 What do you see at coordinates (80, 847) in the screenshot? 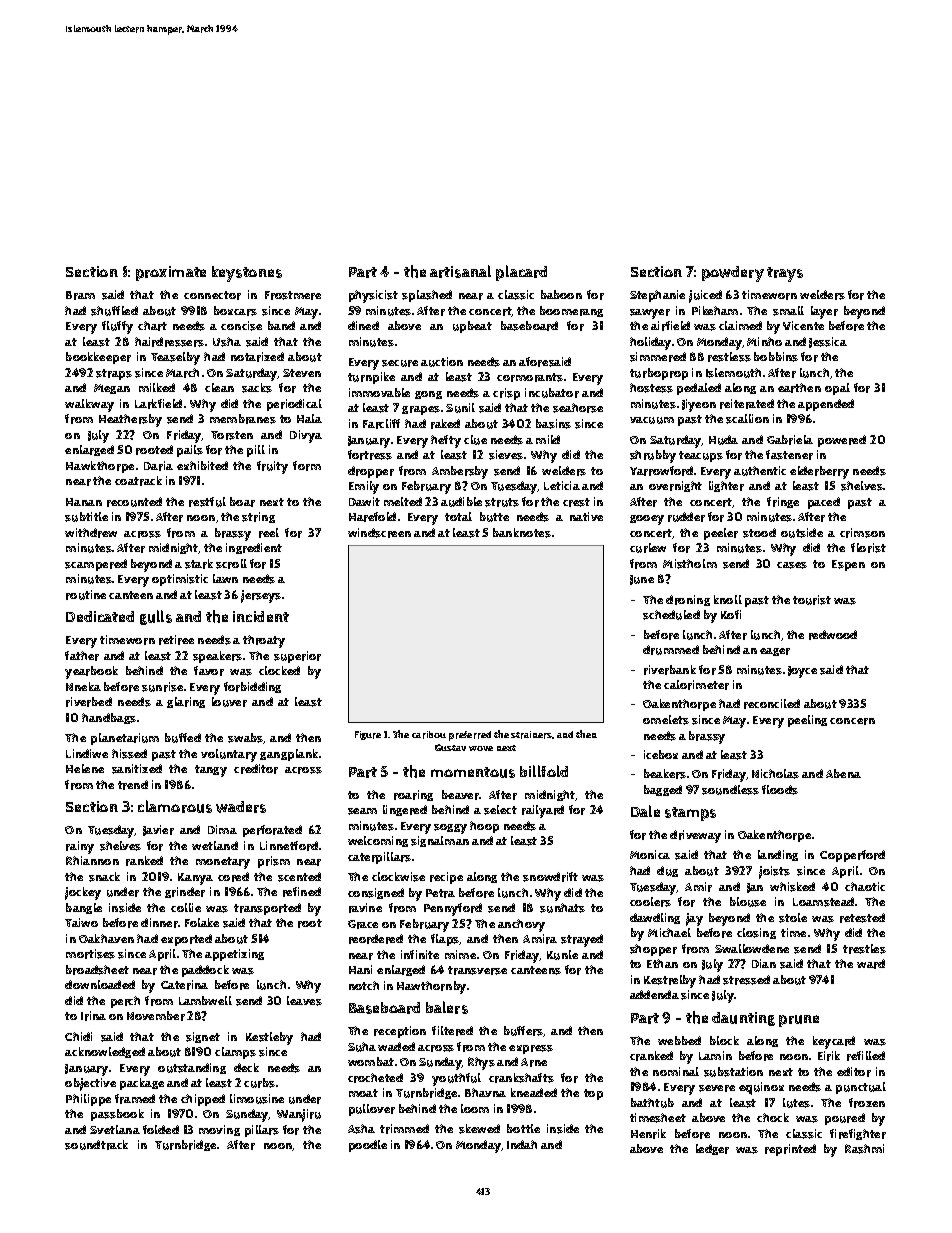
I see `rainy` at bounding box center [80, 847].
